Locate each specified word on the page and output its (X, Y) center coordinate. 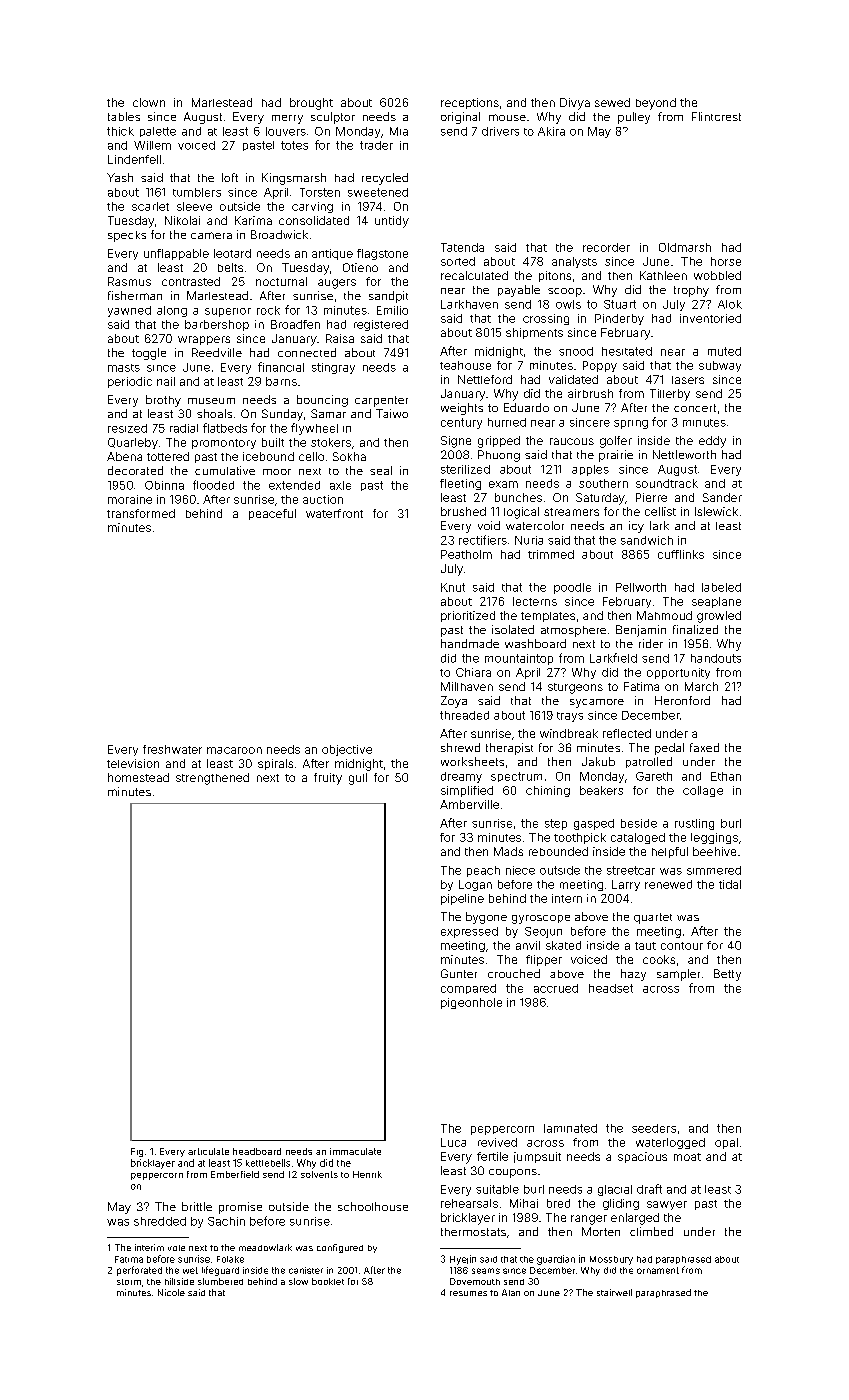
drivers (500, 131)
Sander (722, 497)
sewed (612, 102)
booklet (328, 1281)
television (133, 763)
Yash (120, 177)
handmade (470, 643)
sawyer (667, 1205)
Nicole (171, 1292)
